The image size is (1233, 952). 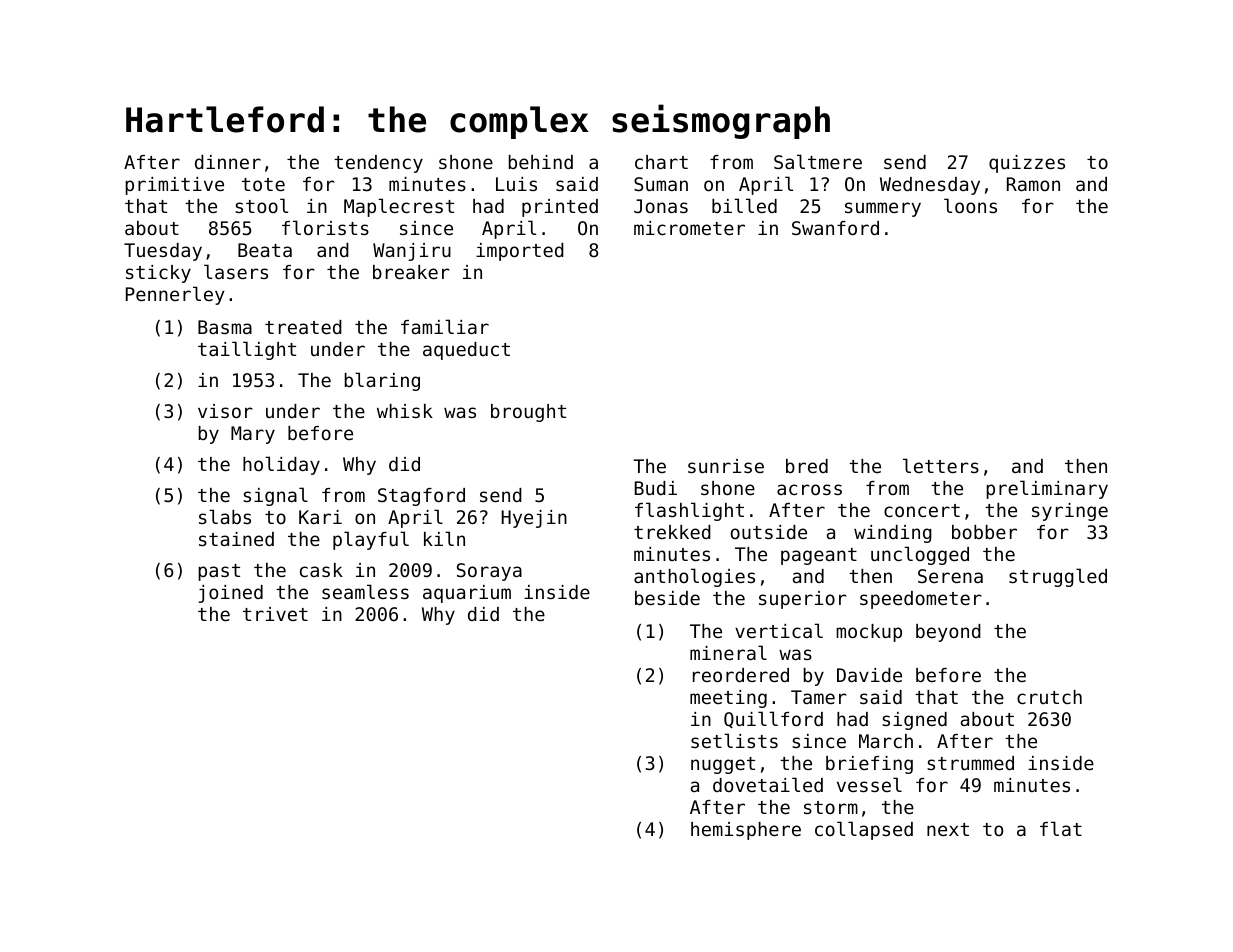 I want to click on flat, so click(x=1061, y=828).
